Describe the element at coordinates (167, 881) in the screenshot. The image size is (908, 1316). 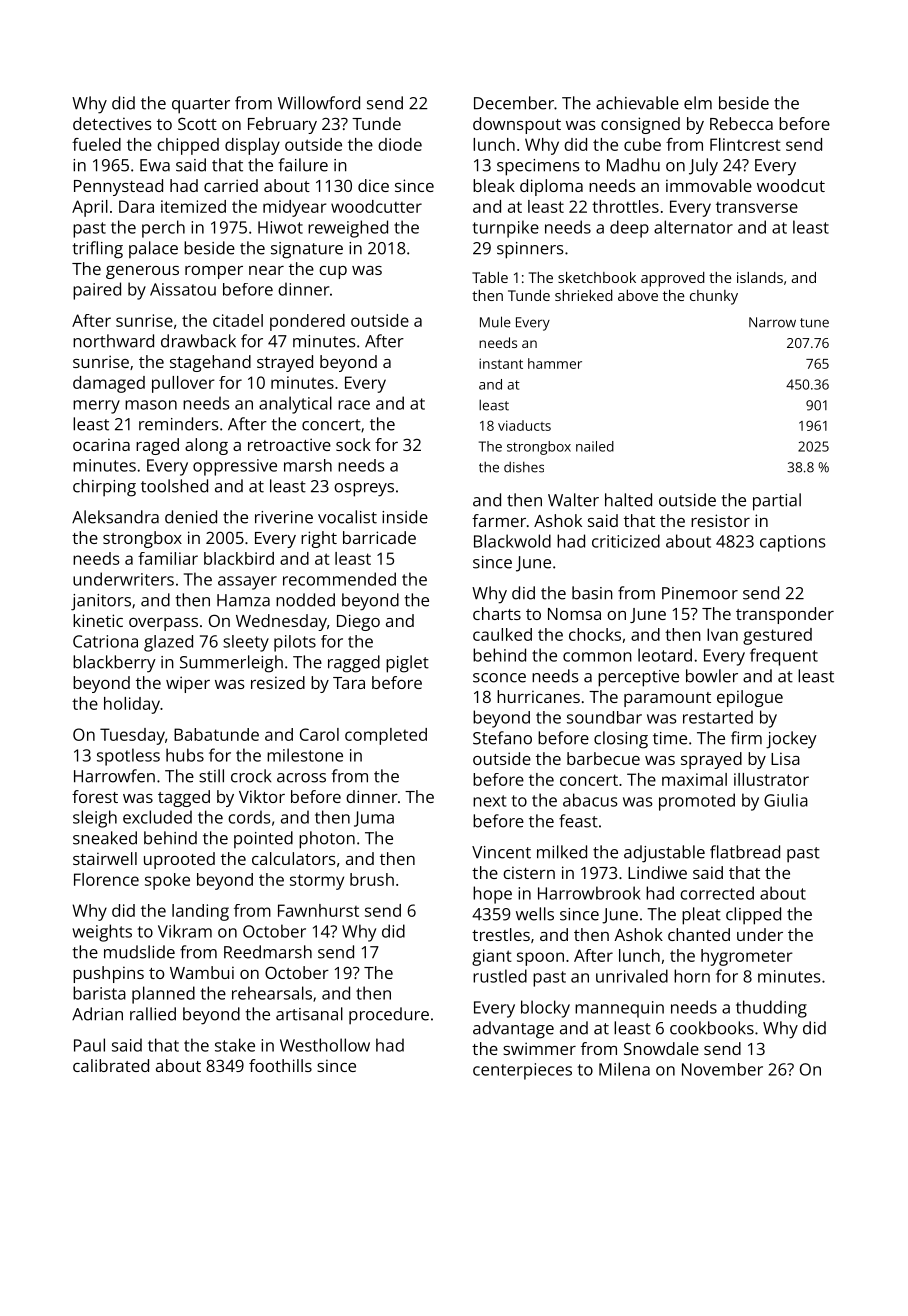
I see `spoke` at that location.
